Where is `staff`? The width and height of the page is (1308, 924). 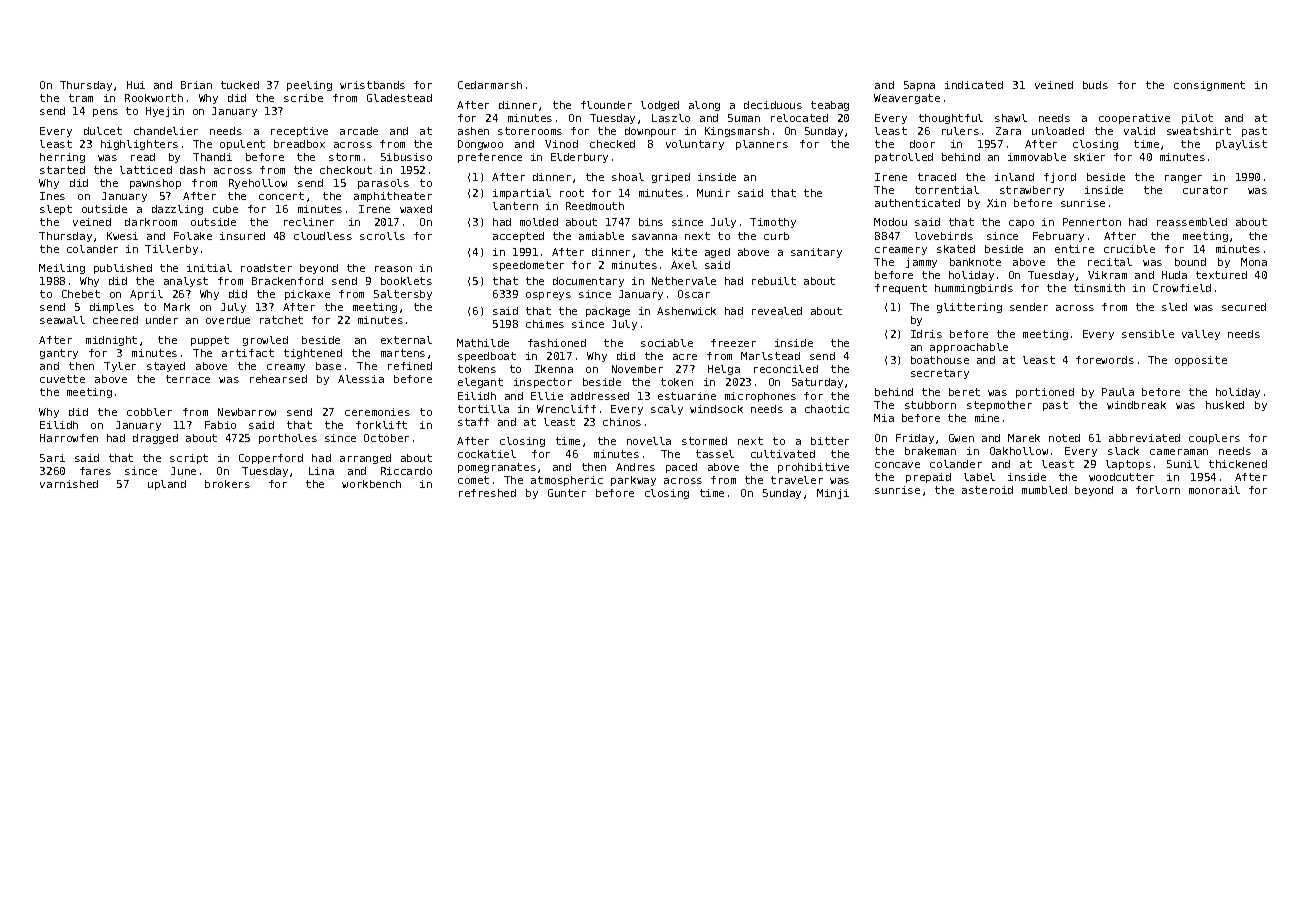 staff is located at coordinates (473, 422).
